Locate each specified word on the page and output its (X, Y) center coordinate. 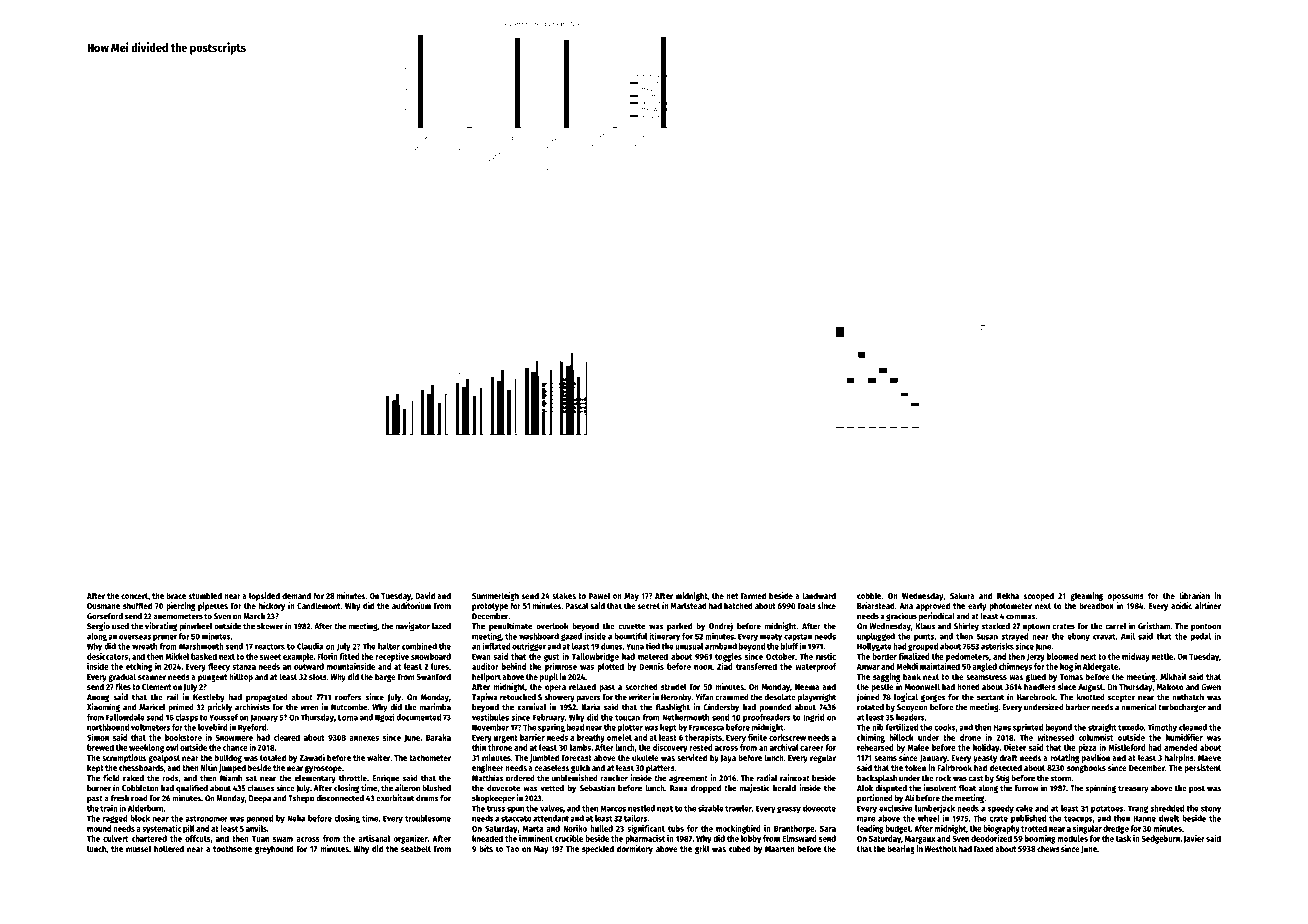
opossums (1126, 597)
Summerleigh (495, 596)
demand (296, 595)
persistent (1202, 768)
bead (575, 727)
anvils (256, 828)
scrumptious (124, 758)
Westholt (940, 848)
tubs (676, 828)
